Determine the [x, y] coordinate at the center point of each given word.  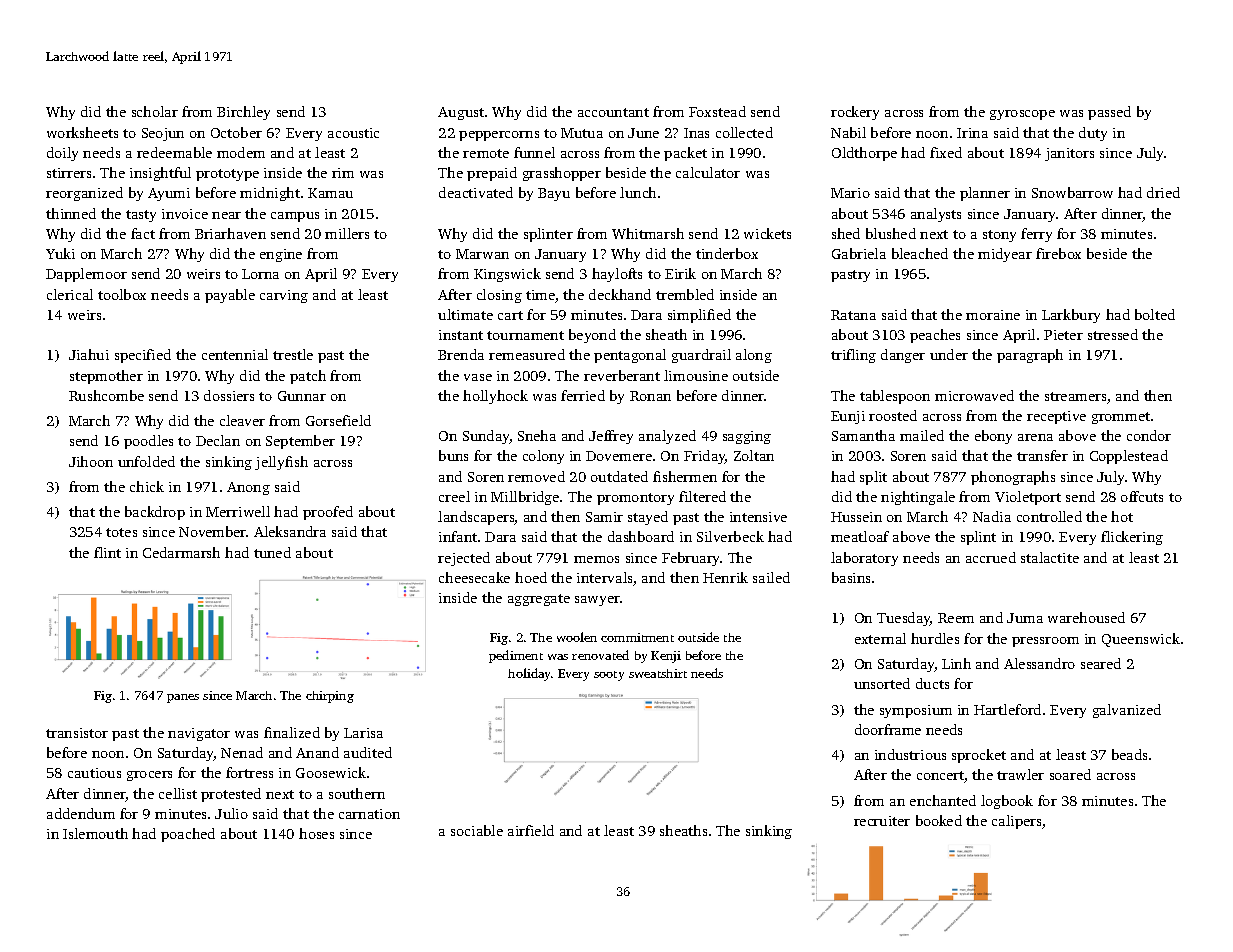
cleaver [242, 420]
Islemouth [95, 833]
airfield [531, 830]
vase [478, 377]
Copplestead [1129, 457]
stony [999, 236]
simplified [699, 316]
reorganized [84, 194]
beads [1129, 754]
